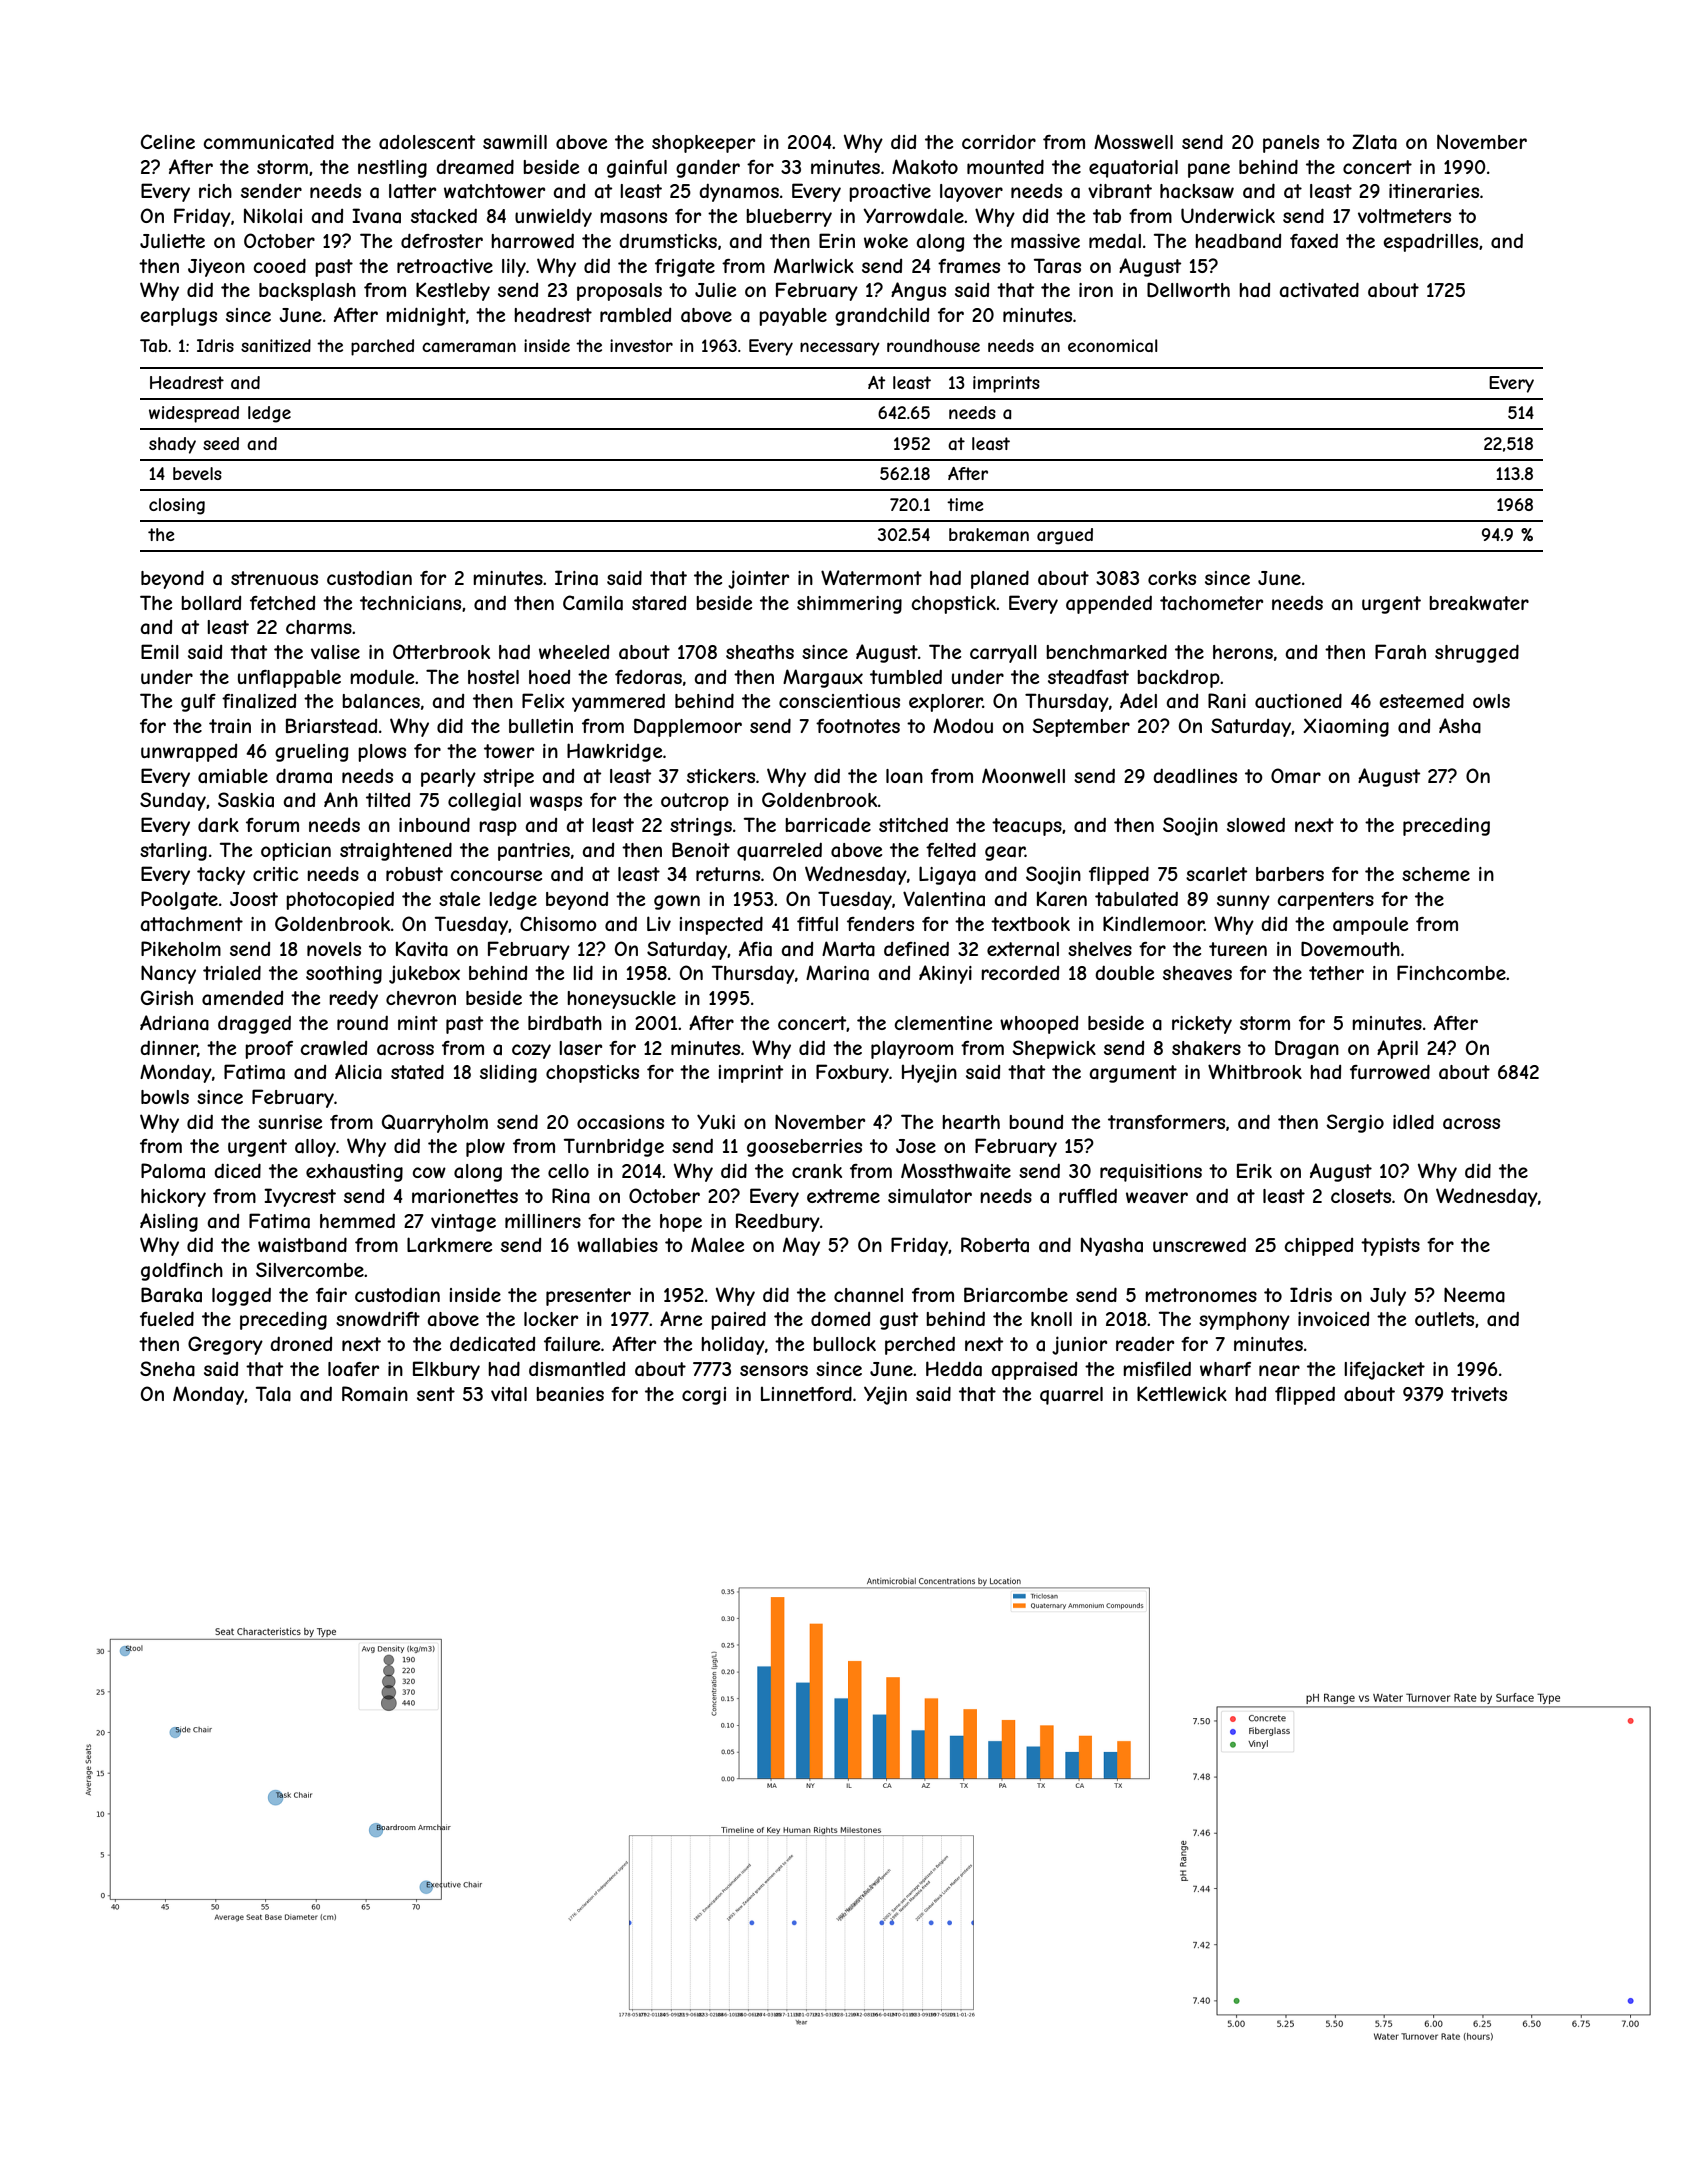 The image size is (1683, 2178). What do you see at coordinates (290, 1122) in the document?
I see `sunrise` at bounding box center [290, 1122].
